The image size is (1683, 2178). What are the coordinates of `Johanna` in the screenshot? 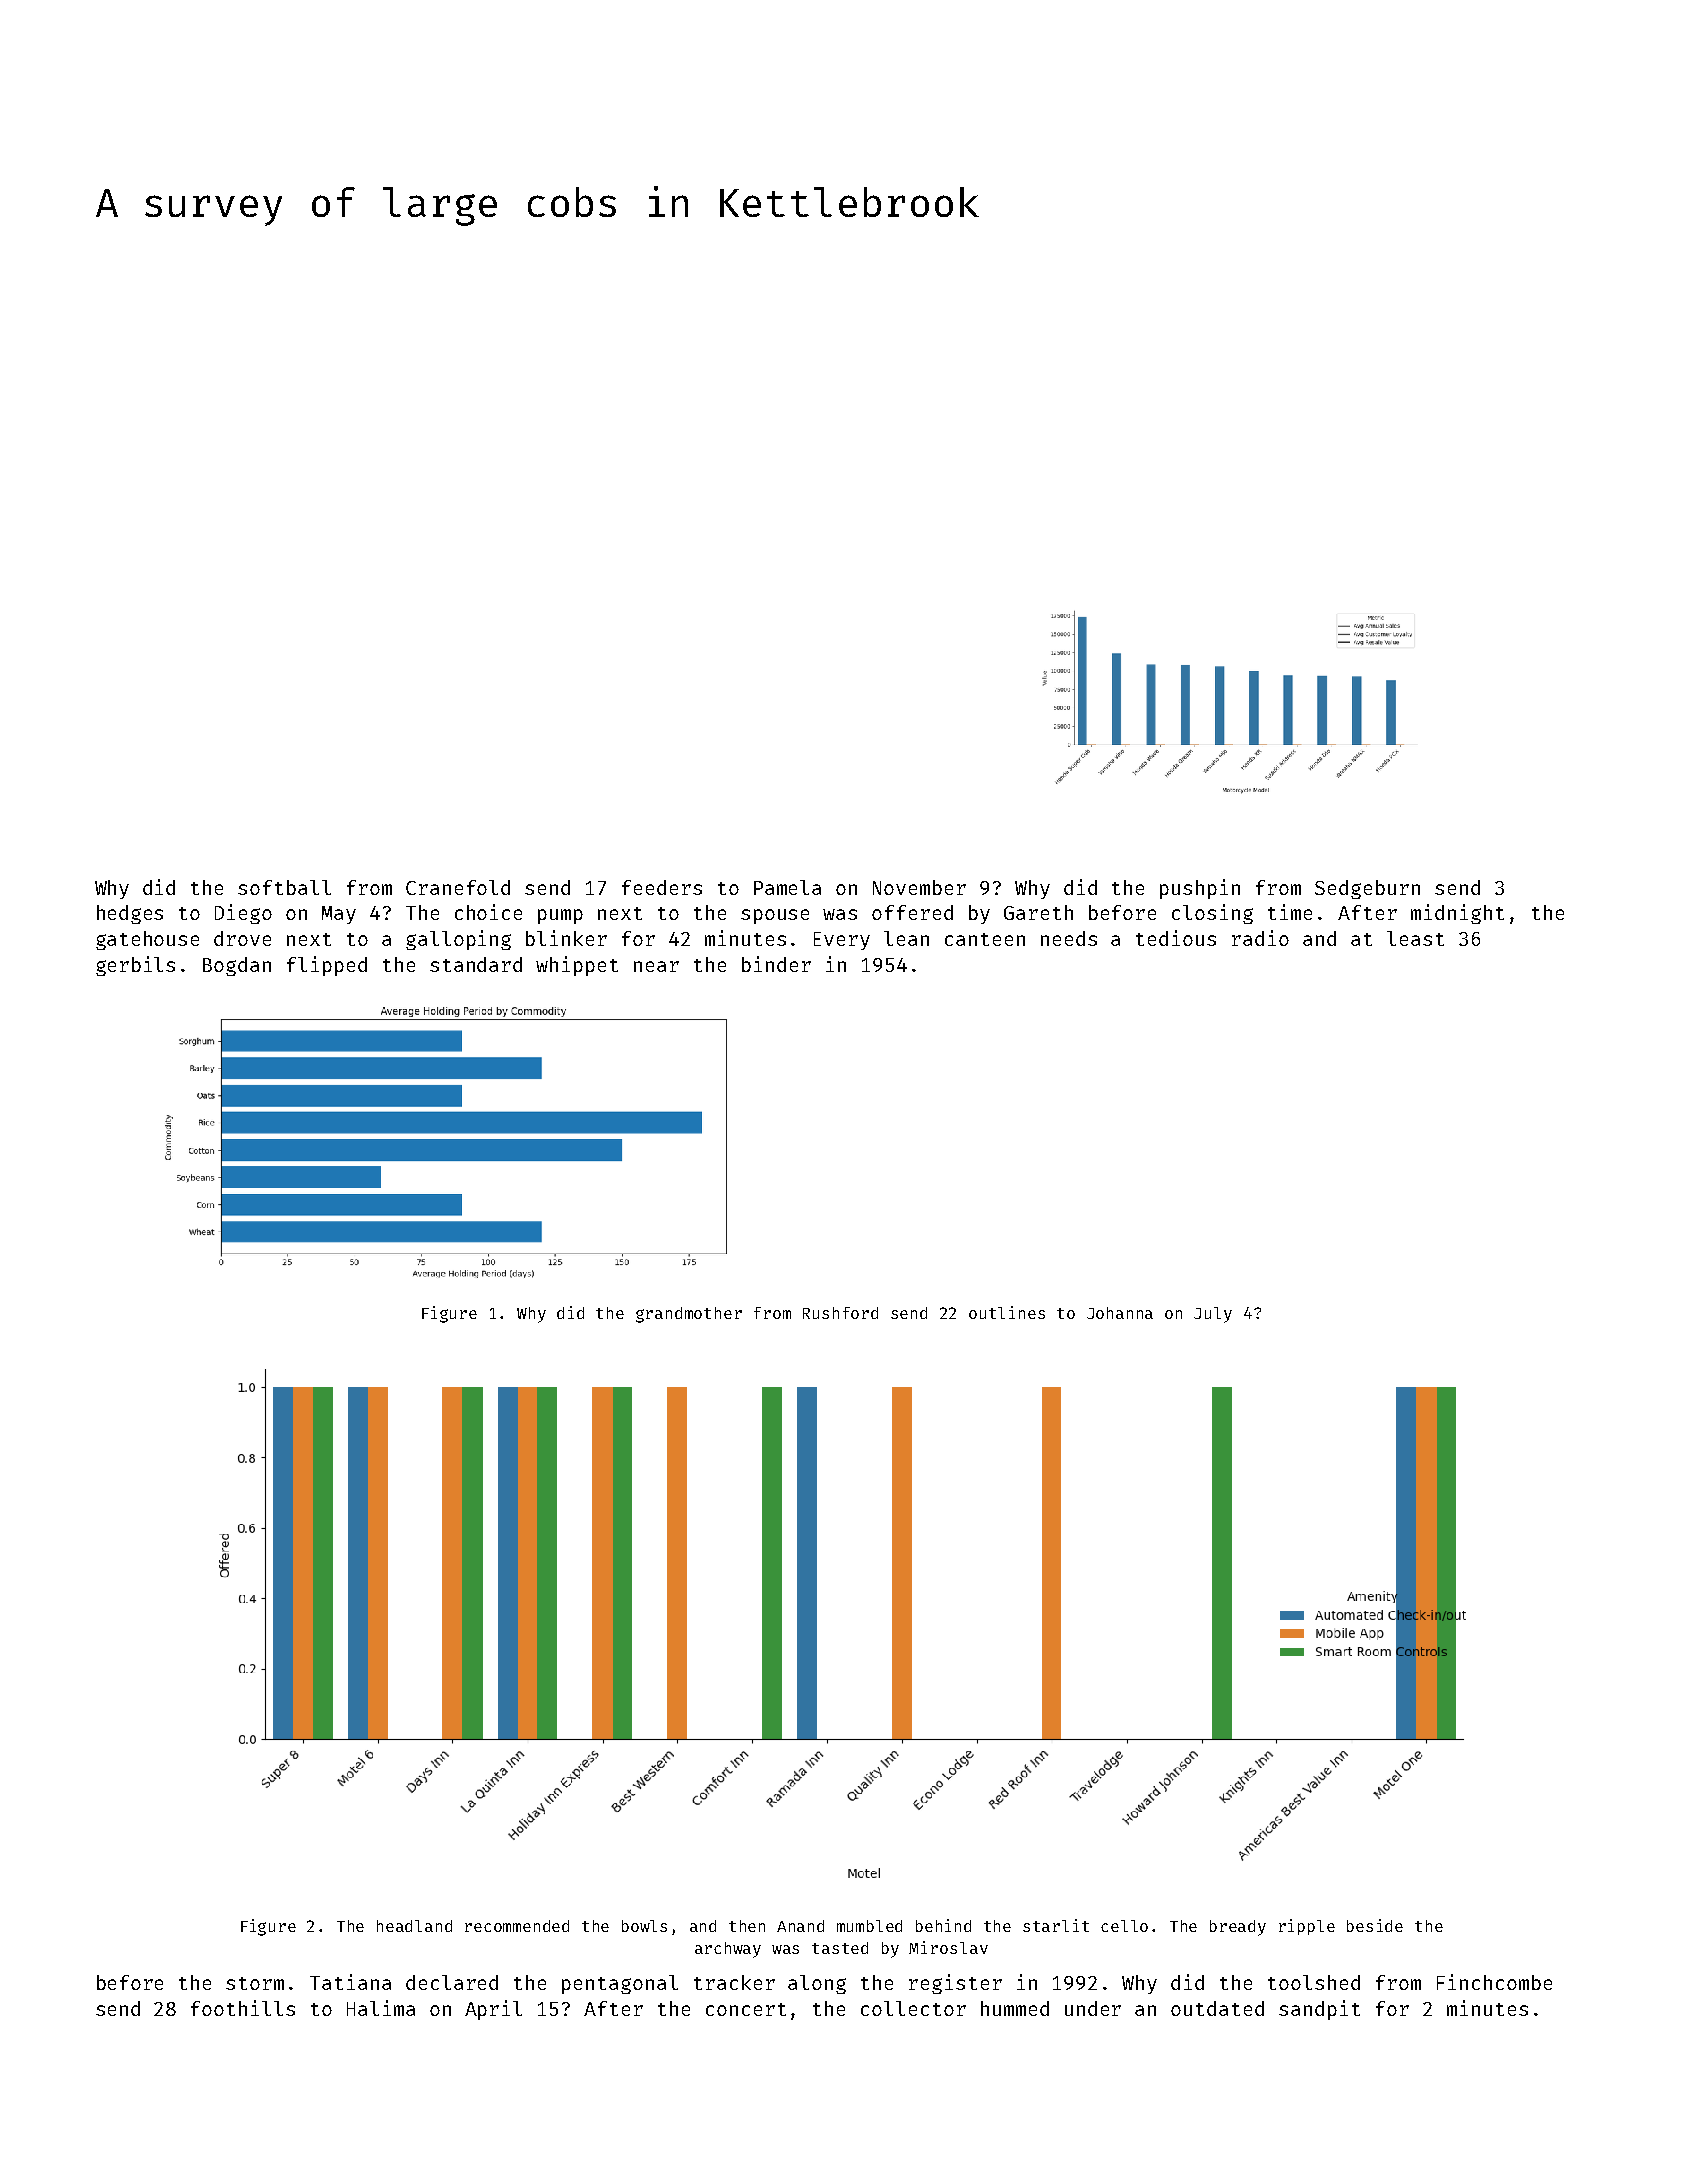 It's located at (1120, 1313).
